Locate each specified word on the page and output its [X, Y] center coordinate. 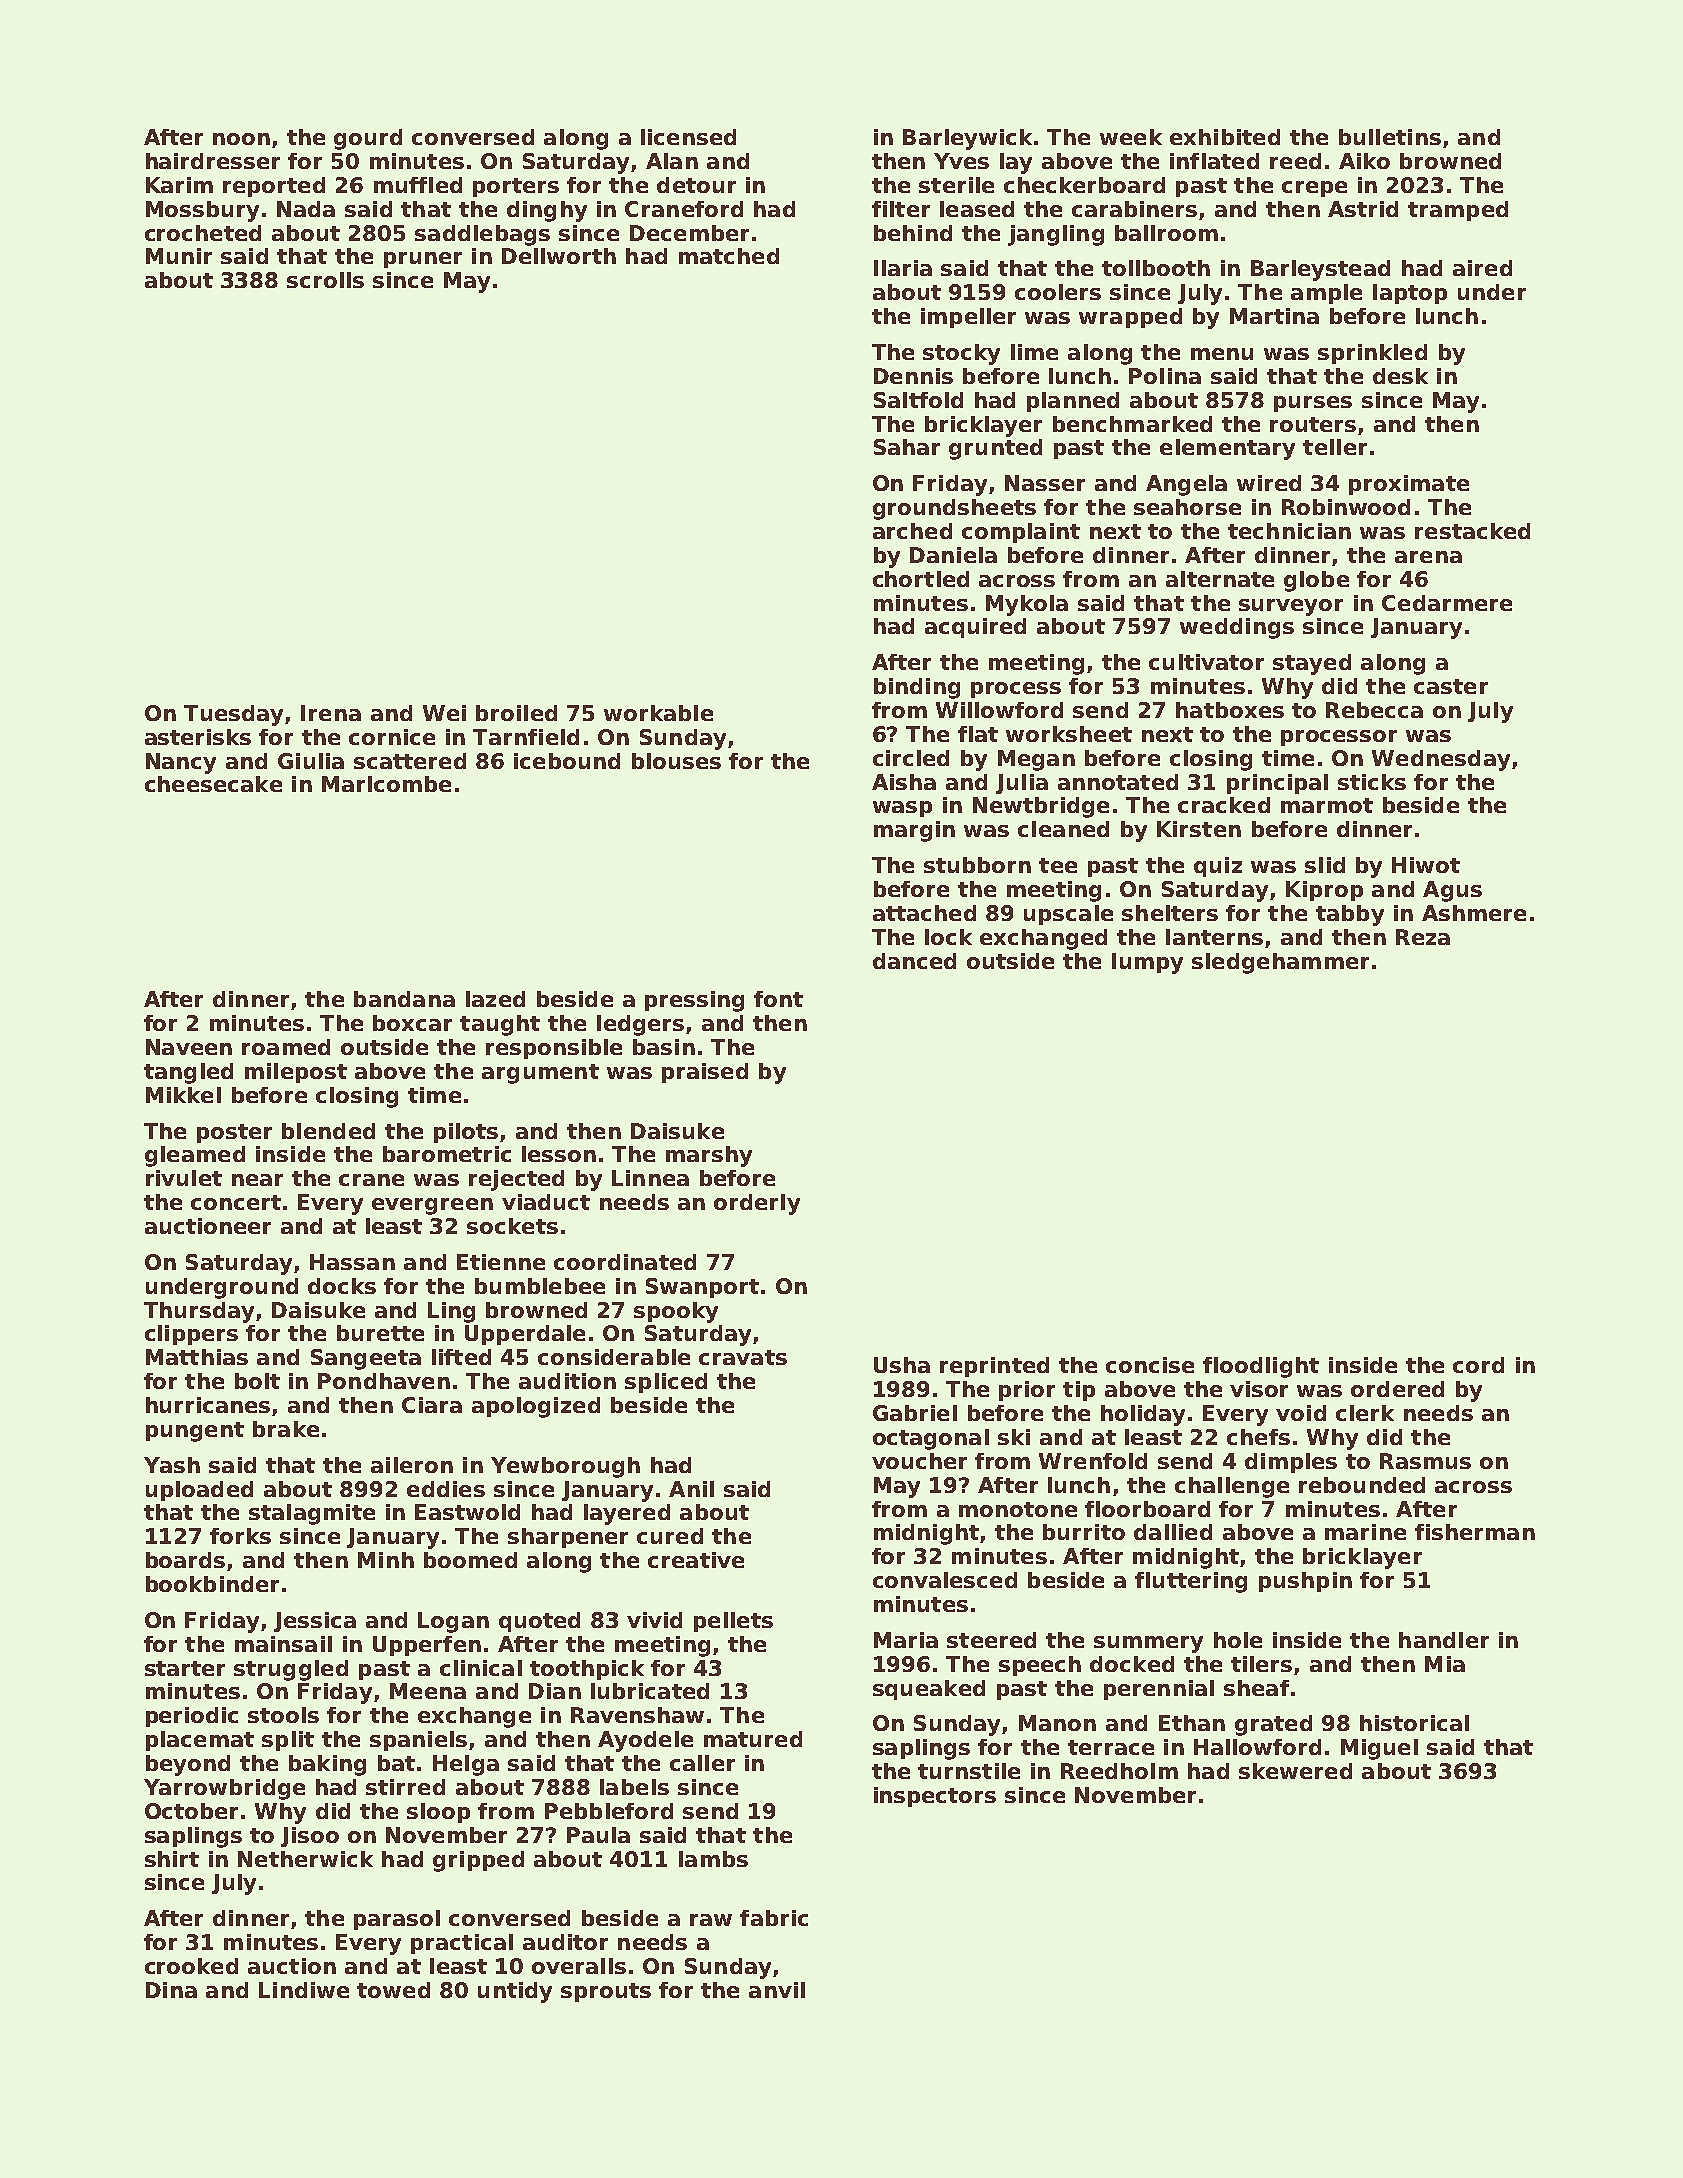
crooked [191, 1966]
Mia [1445, 1664]
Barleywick [967, 139]
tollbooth [1156, 268]
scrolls [325, 280]
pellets [733, 1622]
